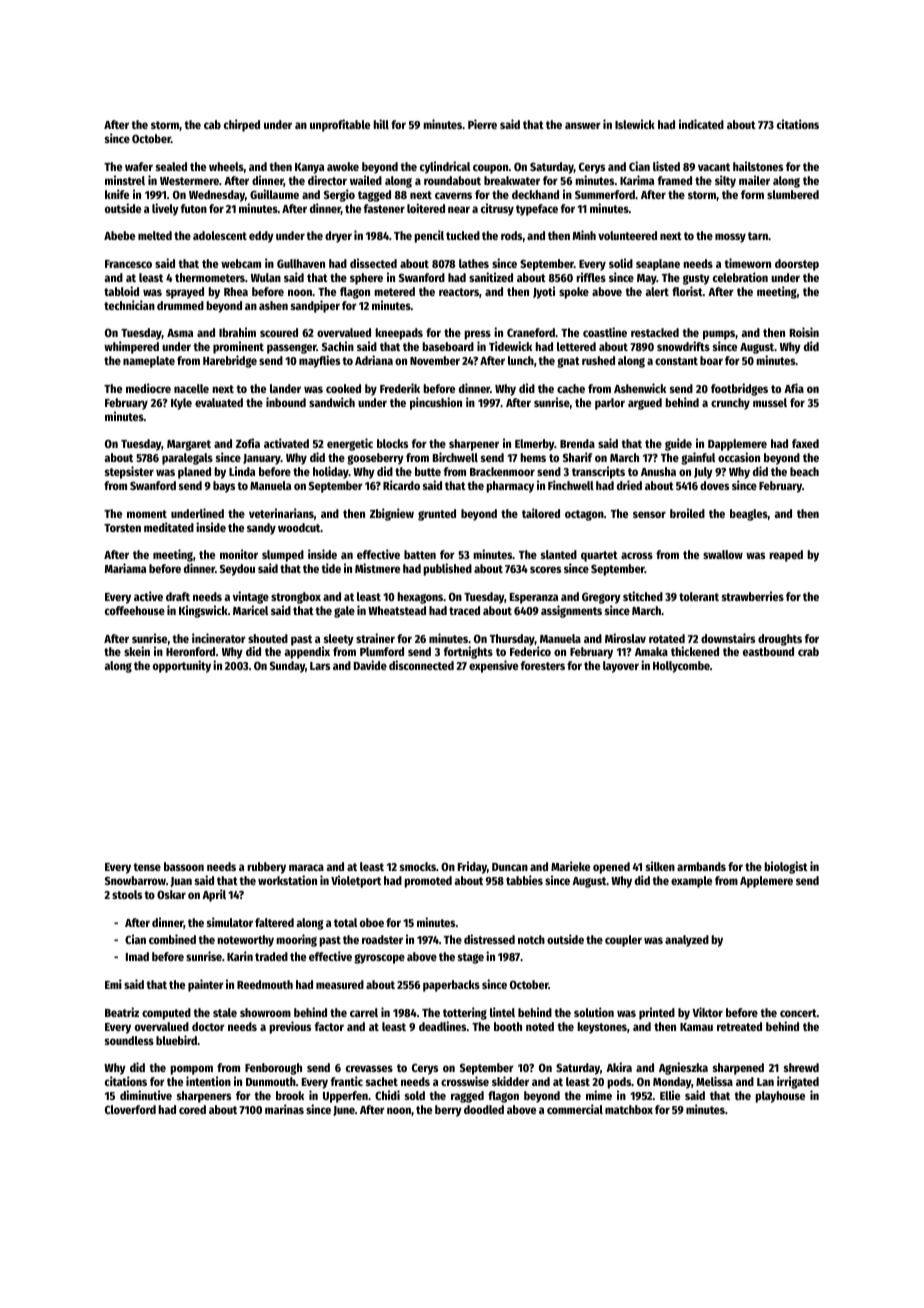 The image size is (924, 1308). I want to click on reaped, so click(786, 556).
